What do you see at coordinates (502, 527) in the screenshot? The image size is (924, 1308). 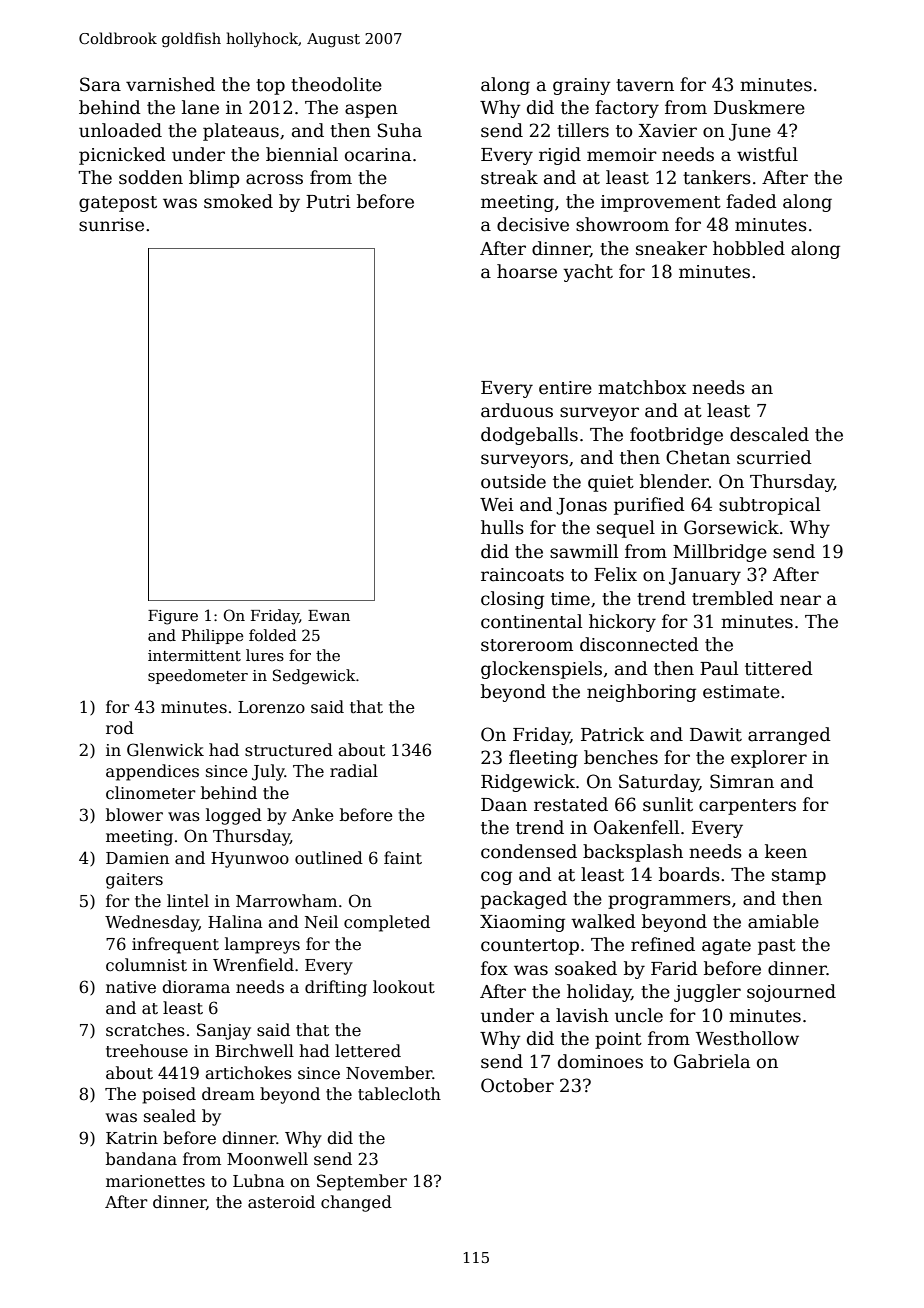 I see `hulls` at bounding box center [502, 527].
